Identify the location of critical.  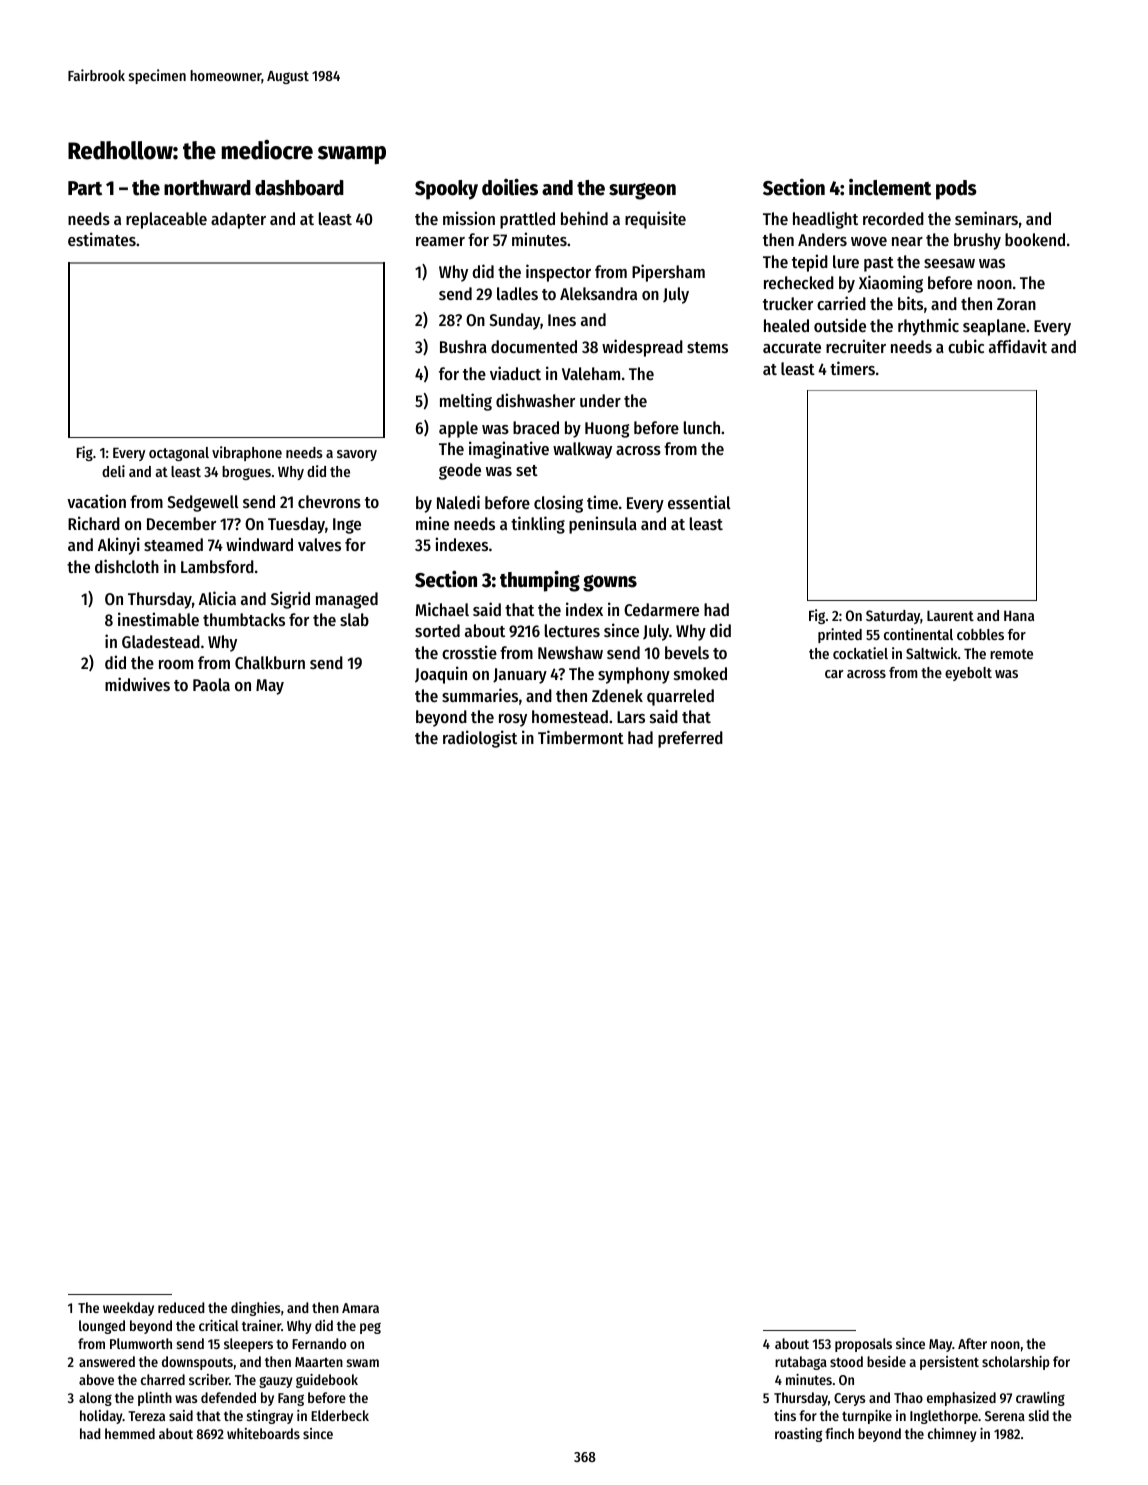
(219, 1325).
